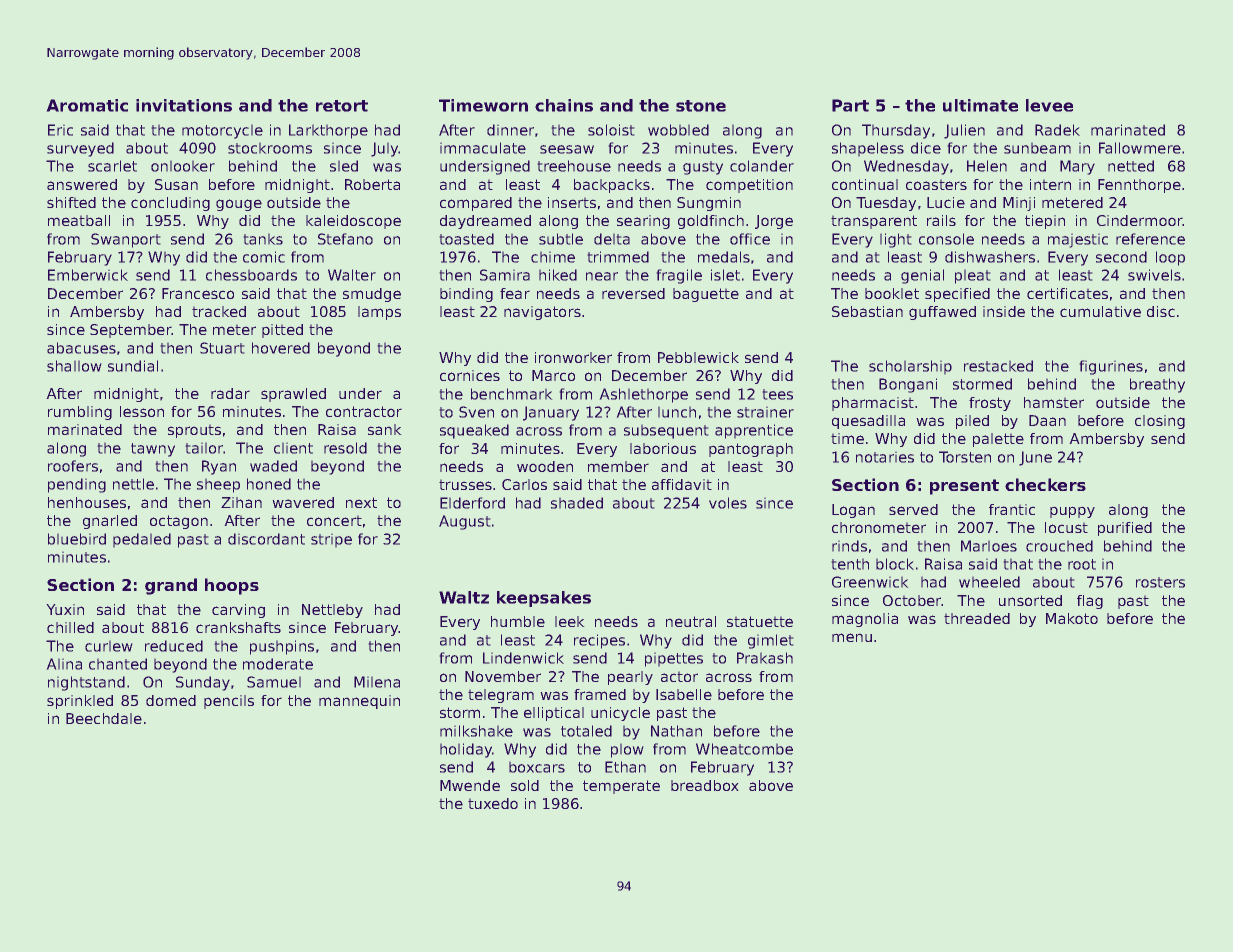 The image size is (1233, 952). Describe the element at coordinates (1047, 420) in the document. I see `Daan` at that location.
